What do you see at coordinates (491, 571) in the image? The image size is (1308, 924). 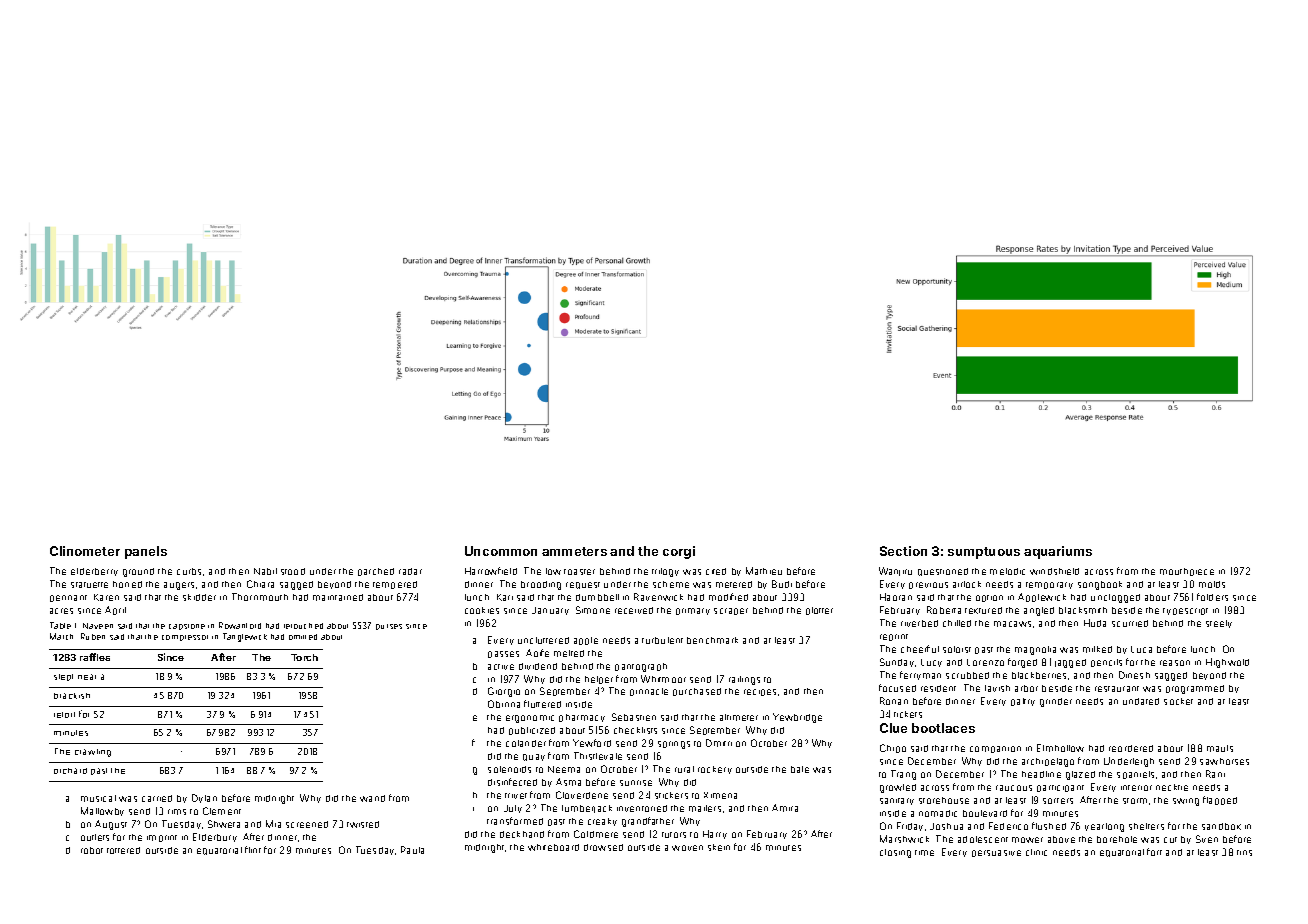 I see `Harrowfield` at bounding box center [491, 571].
